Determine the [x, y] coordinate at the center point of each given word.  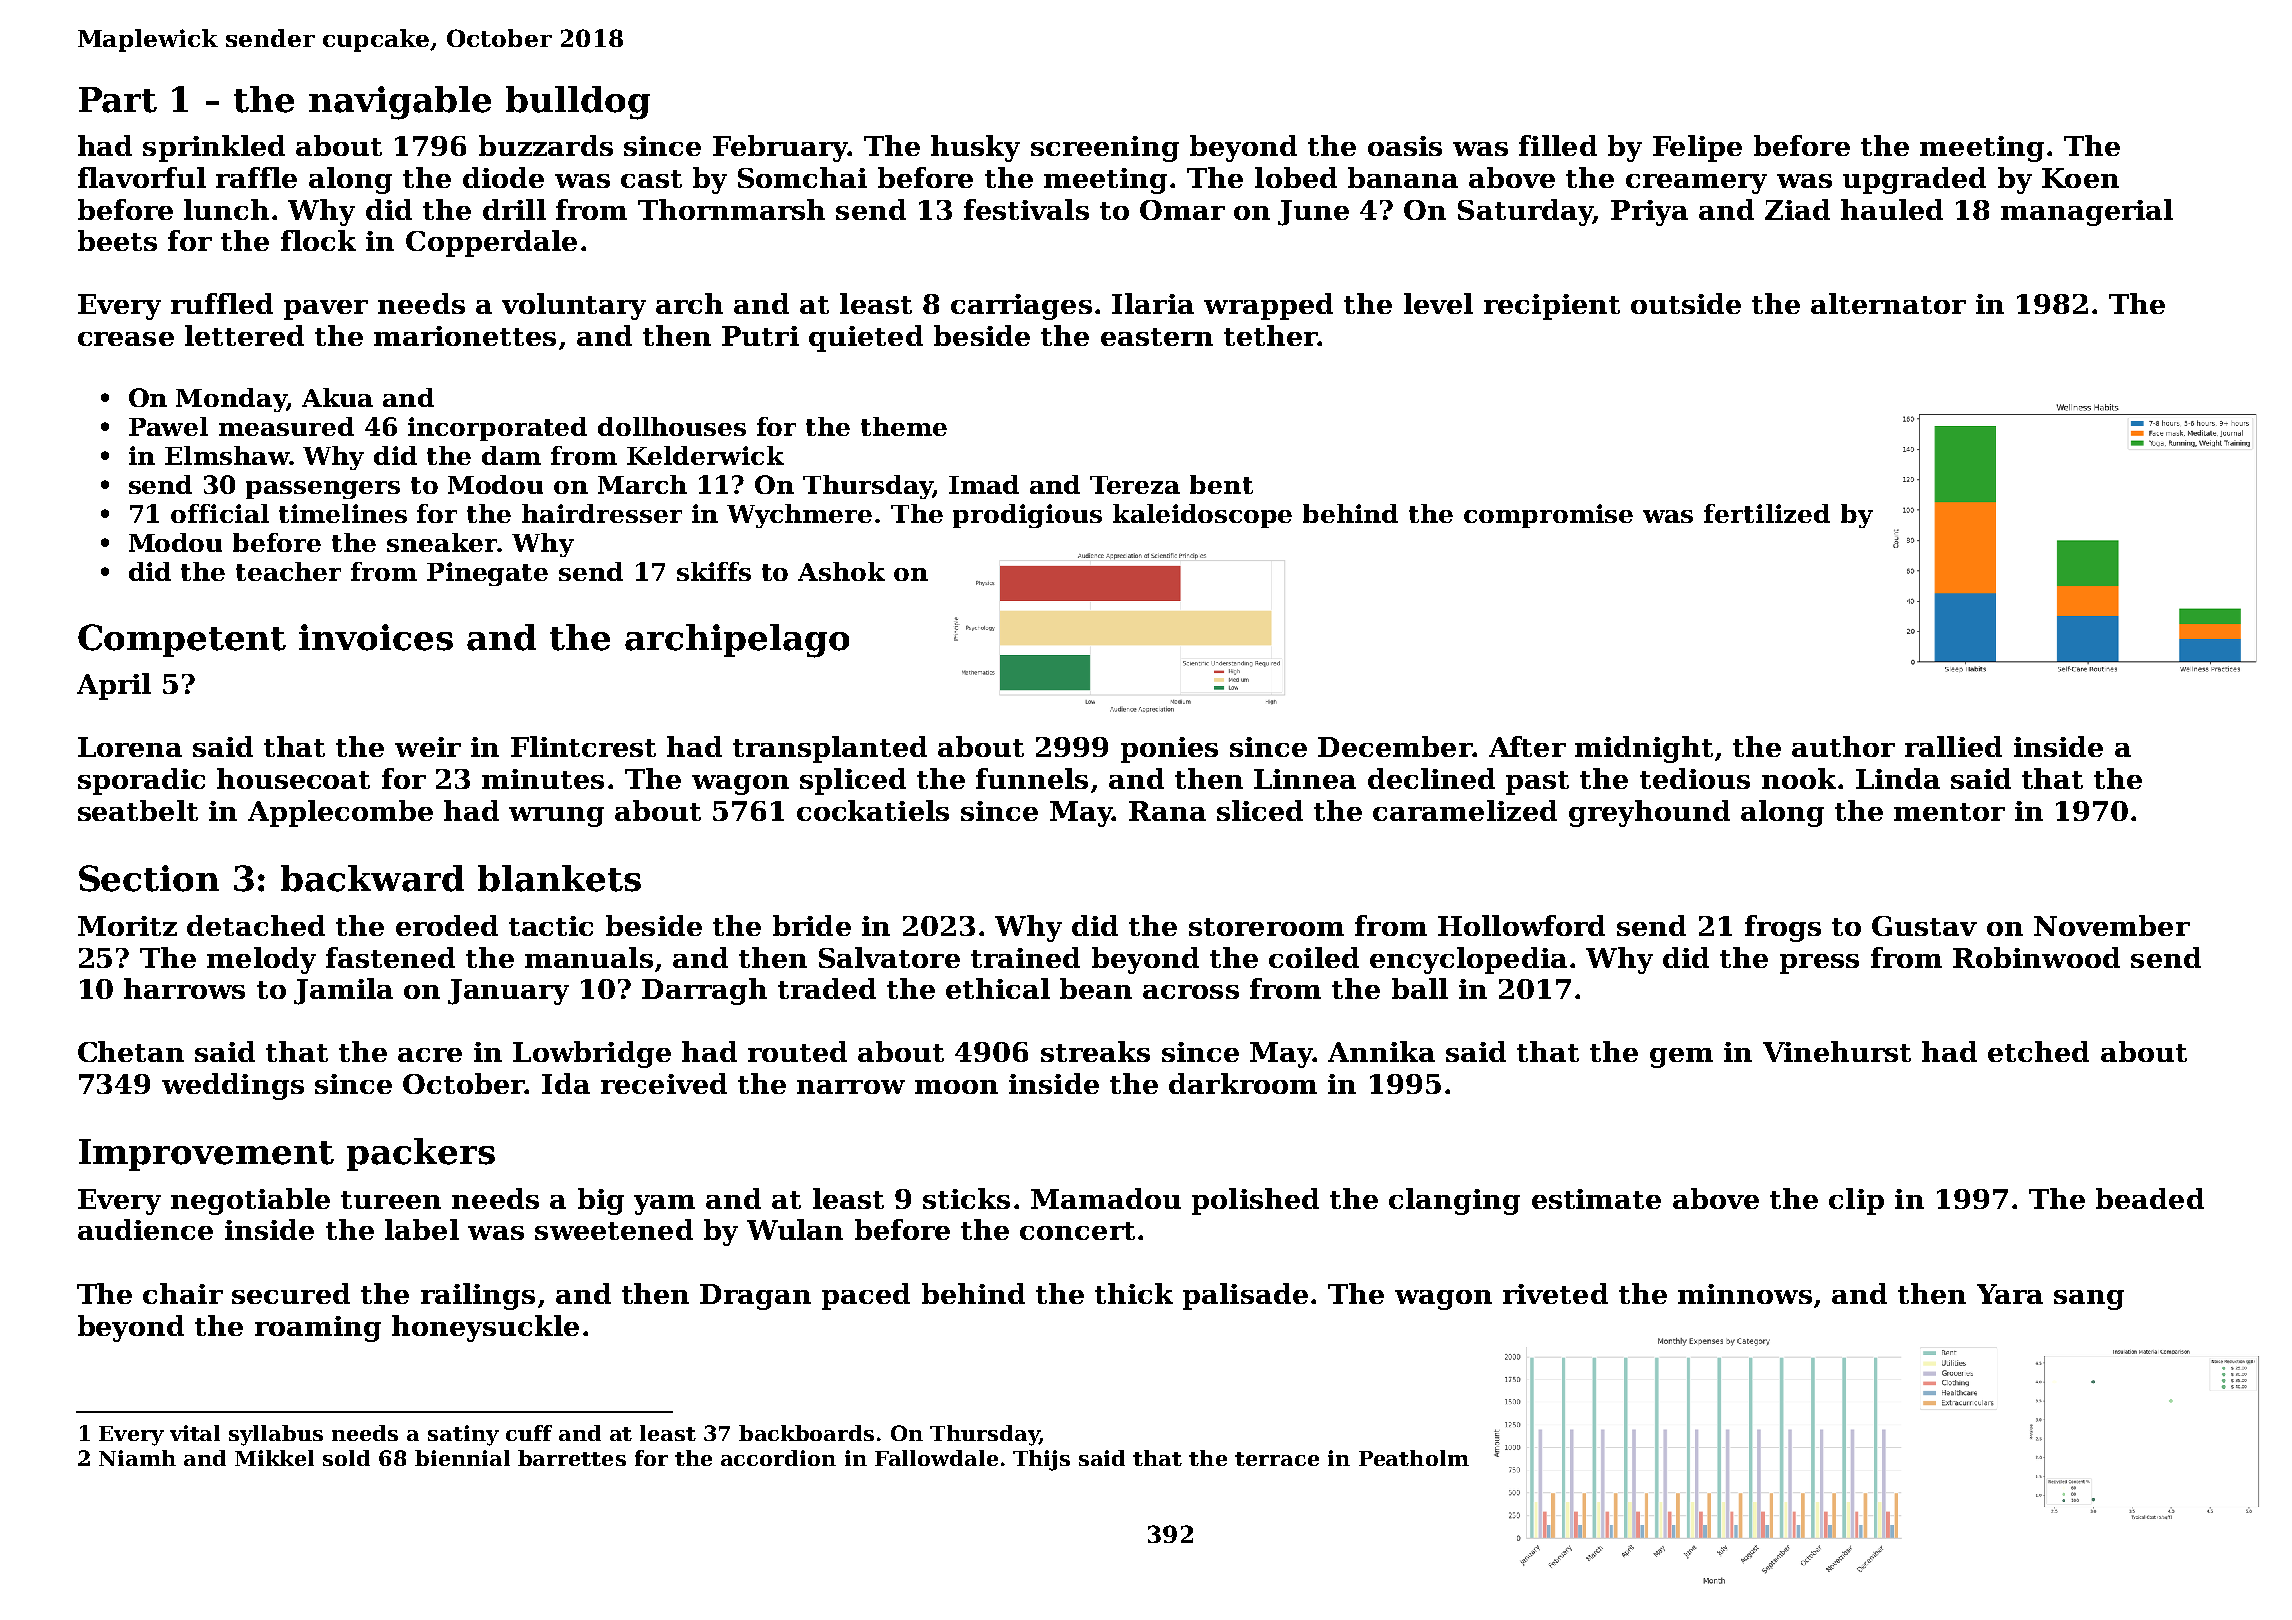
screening [1105, 149]
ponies [1169, 750]
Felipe [1697, 148]
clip [1856, 1201]
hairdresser [602, 513]
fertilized [1767, 513]
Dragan [755, 1297]
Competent [182, 640]
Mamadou [1106, 1198]
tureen [391, 1200]
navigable [400, 103]
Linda [1898, 778]
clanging [1454, 1201]
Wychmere [799, 516]
